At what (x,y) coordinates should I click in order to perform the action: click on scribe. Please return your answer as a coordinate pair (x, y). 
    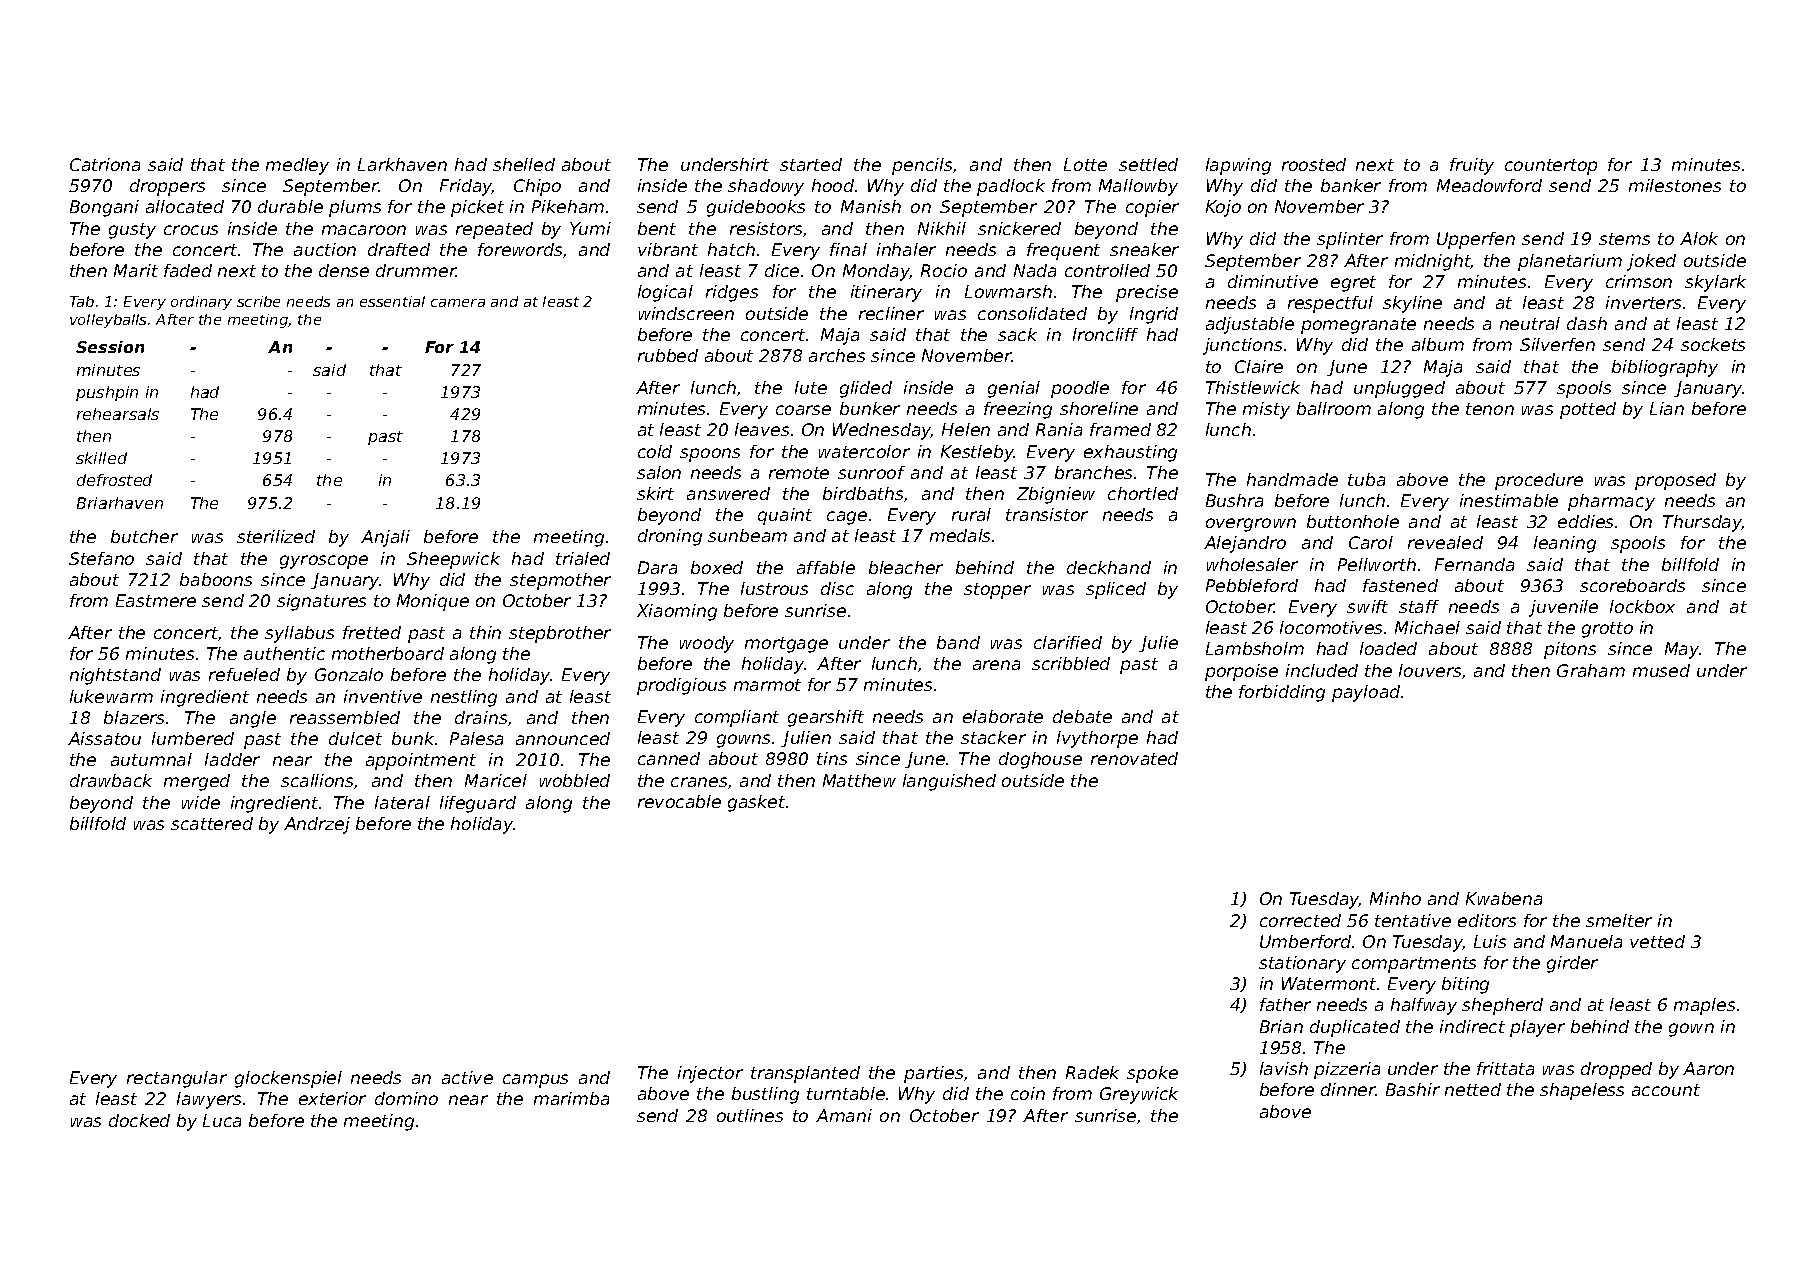
    Looking at the image, I should click on (258, 301).
